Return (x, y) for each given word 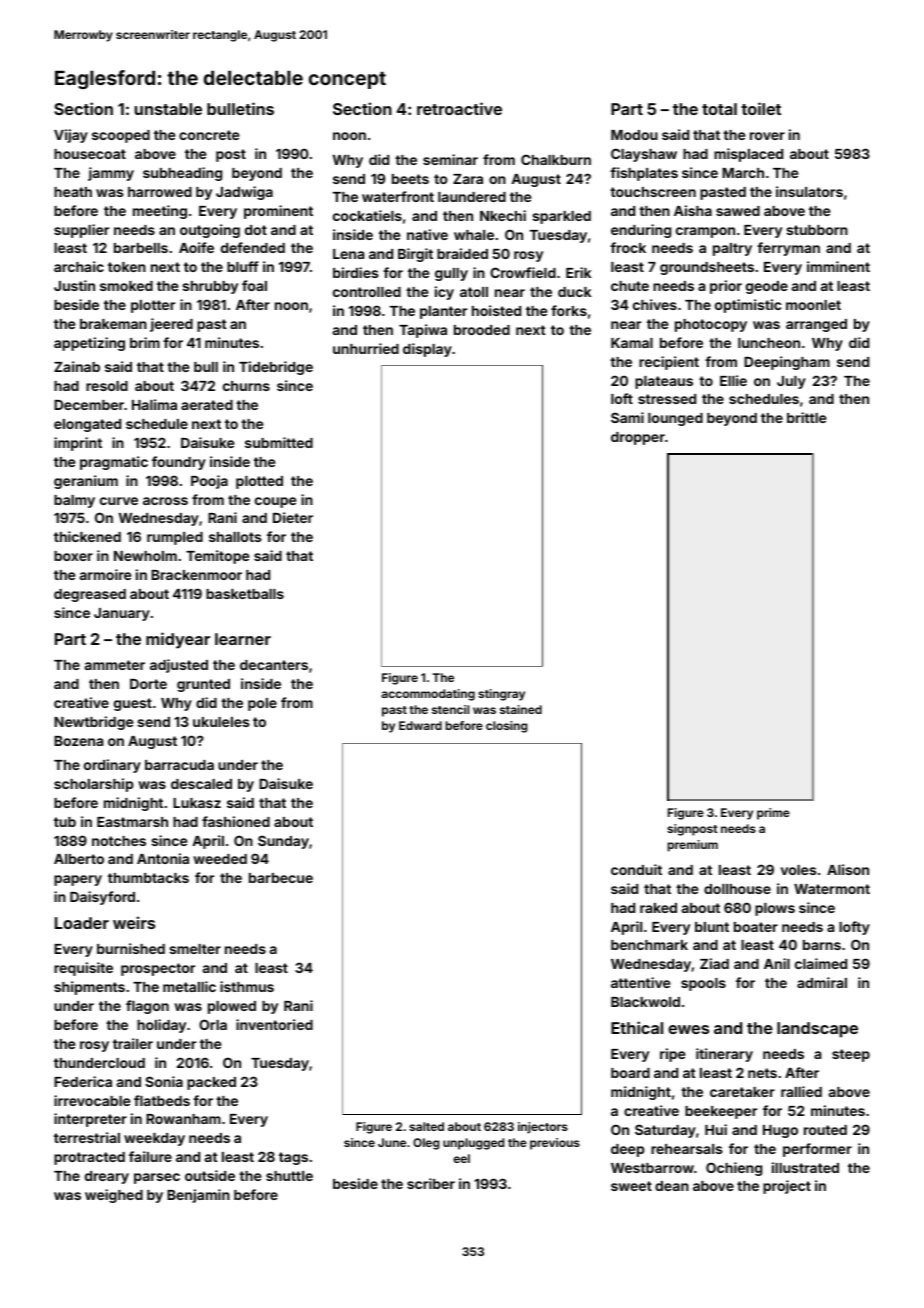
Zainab (77, 366)
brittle (807, 417)
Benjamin (198, 1196)
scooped (121, 136)
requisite (83, 969)
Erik (578, 272)
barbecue (281, 878)
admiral (822, 982)
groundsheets (707, 268)
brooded (482, 330)
